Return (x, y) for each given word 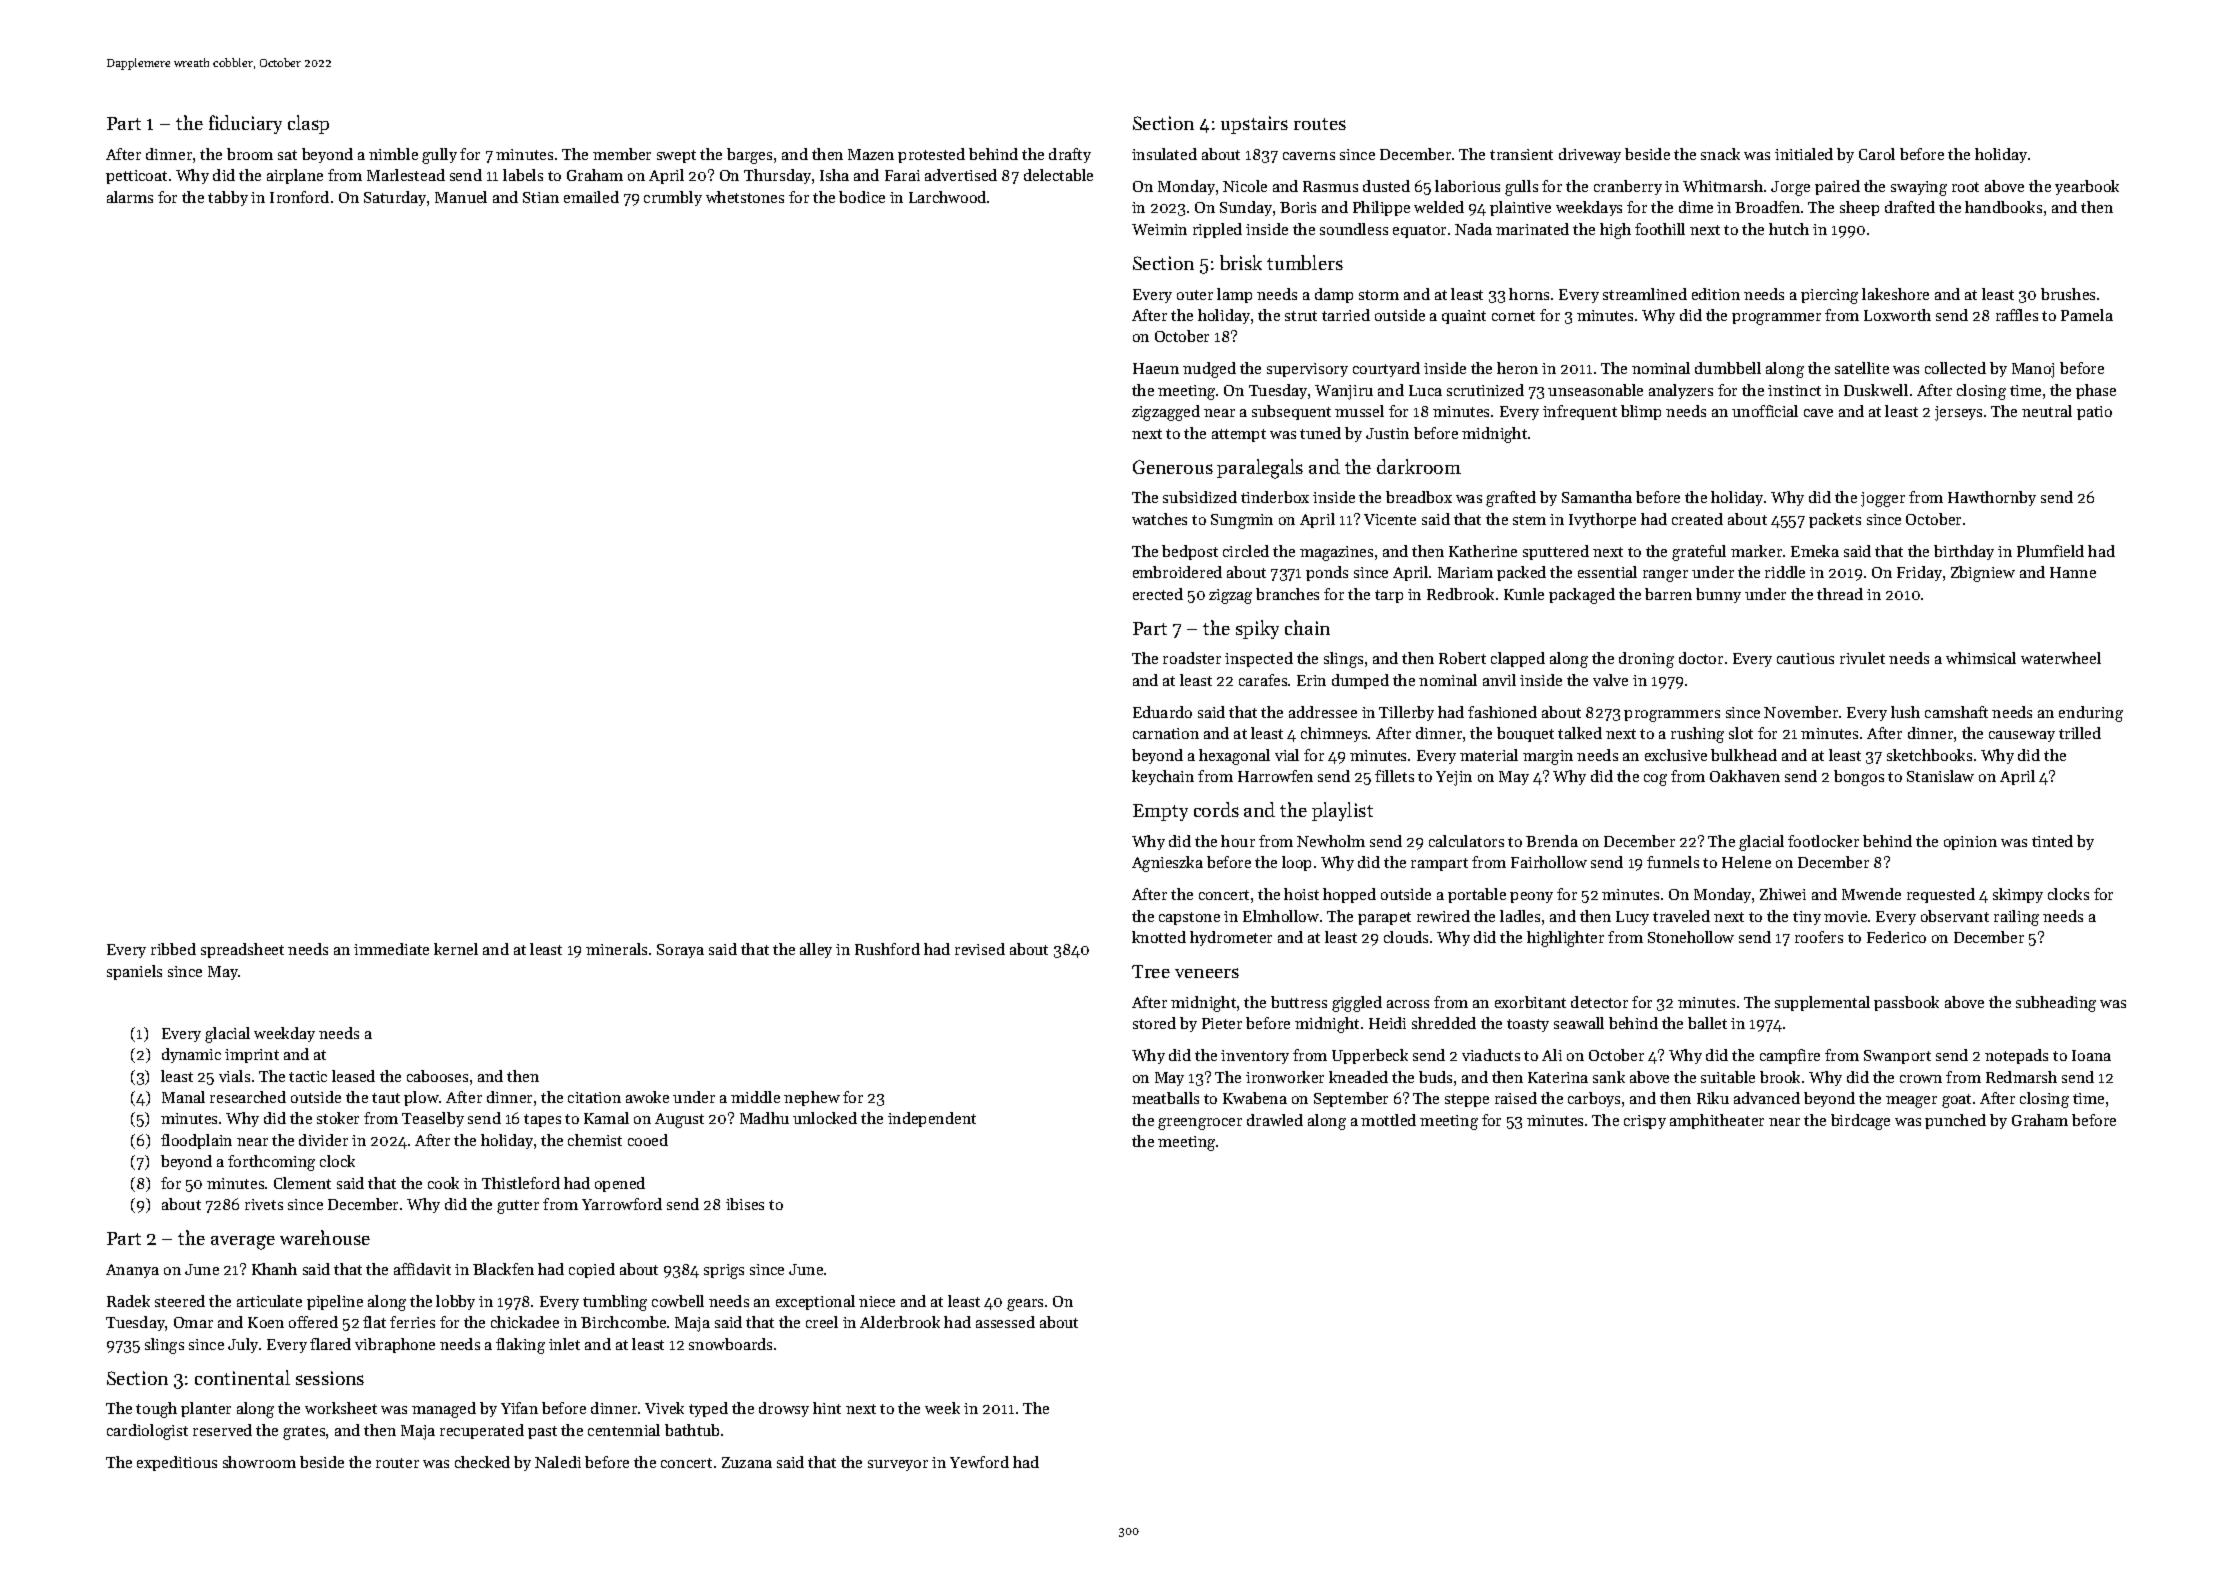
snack (1720, 154)
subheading (2056, 1004)
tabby (228, 198)
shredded (1444, 1023)
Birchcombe (623, 1322)
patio (2094, 413)
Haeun (1156, 368)
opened (620, 1184)
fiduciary (245, 124)
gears (1025, 1305)
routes (1320, 124)
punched (1955, 1121)
